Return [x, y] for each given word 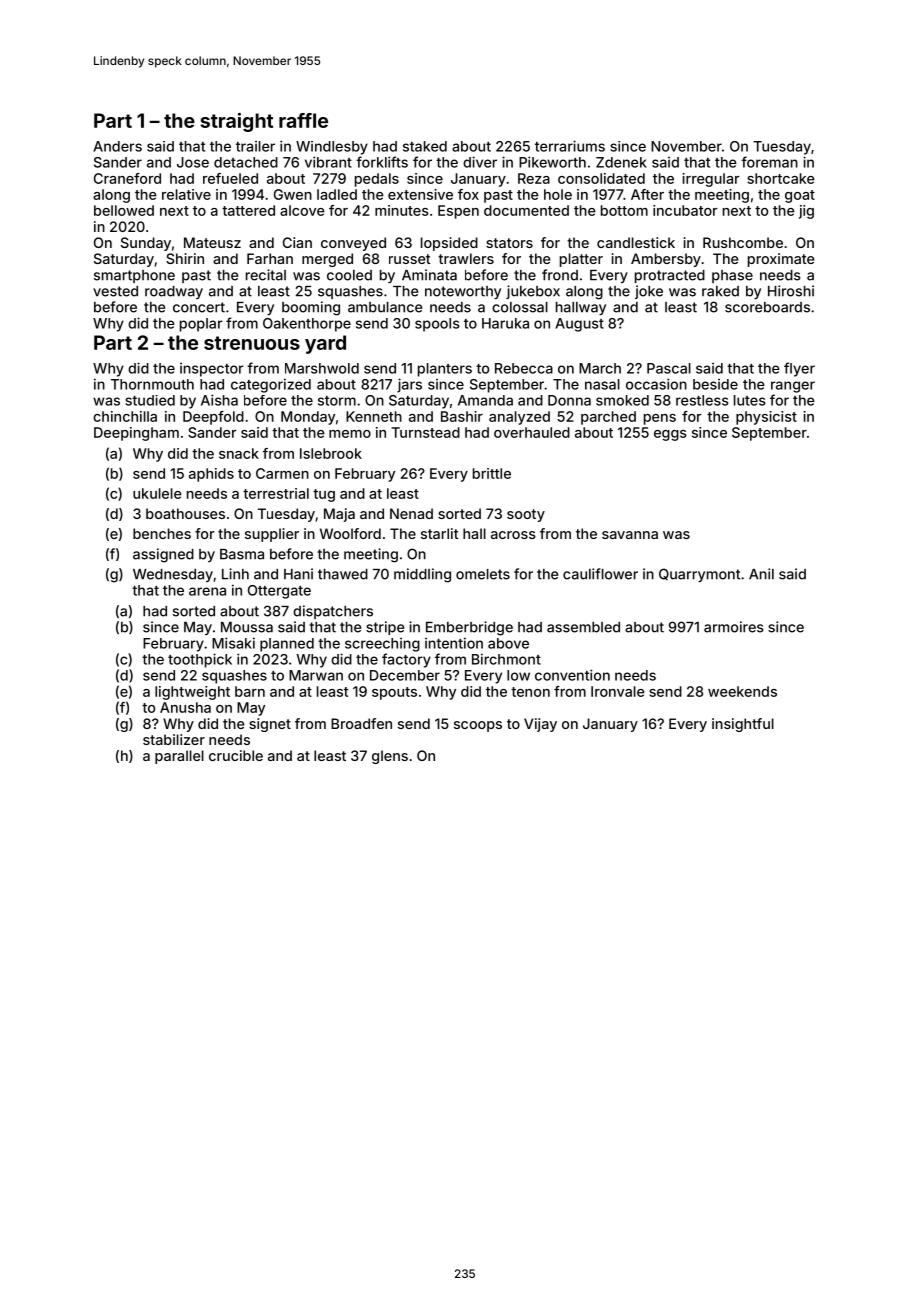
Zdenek [621, 162]
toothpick [200, 660]
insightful [743, 725]
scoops [478, 726]
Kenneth [374, 416]
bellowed [124, 210]
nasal [602, 384]
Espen [458, 212]
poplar [201, 325]
